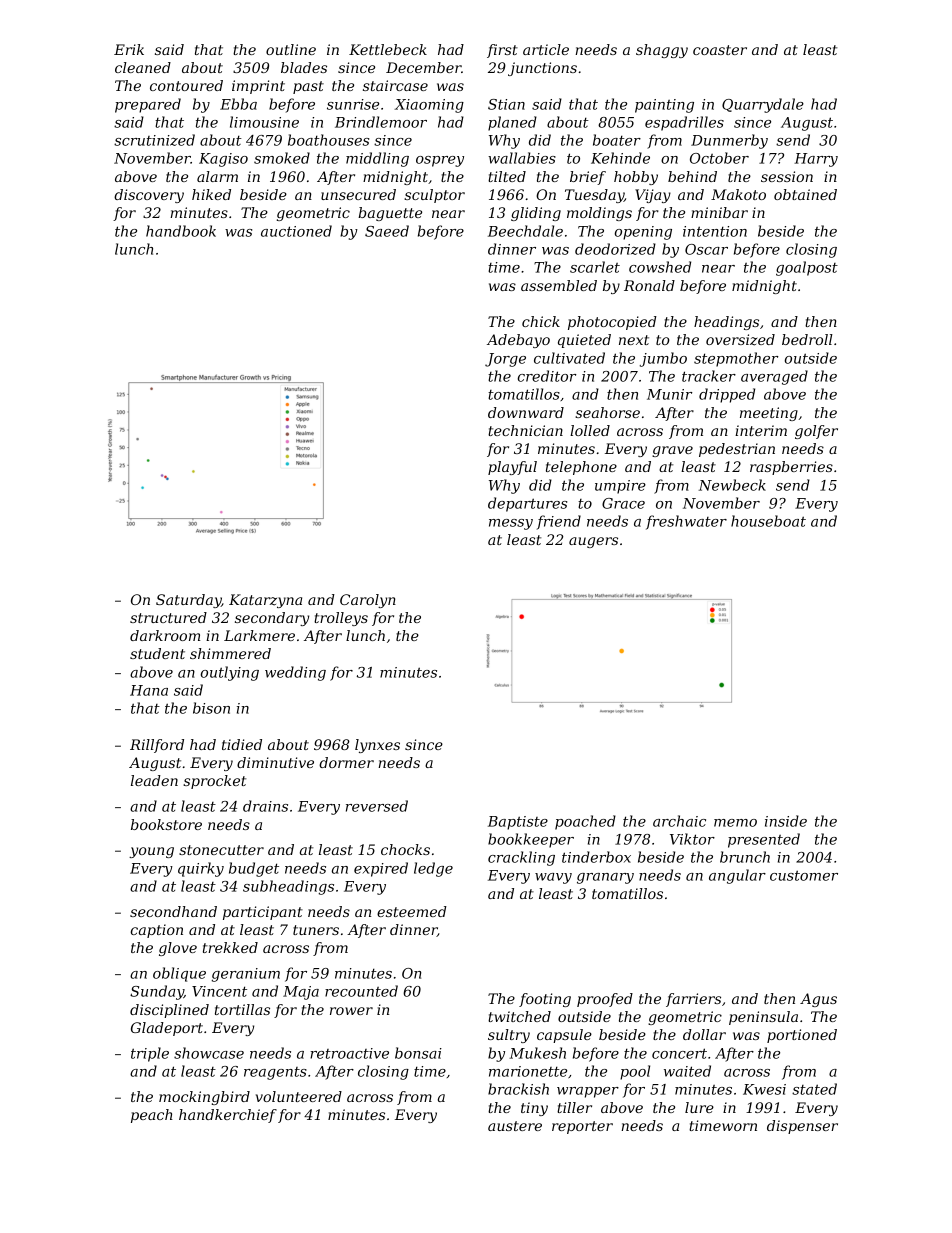  Describe the element at coordinates (168, 617) in the document. I see `structured` at that location.
